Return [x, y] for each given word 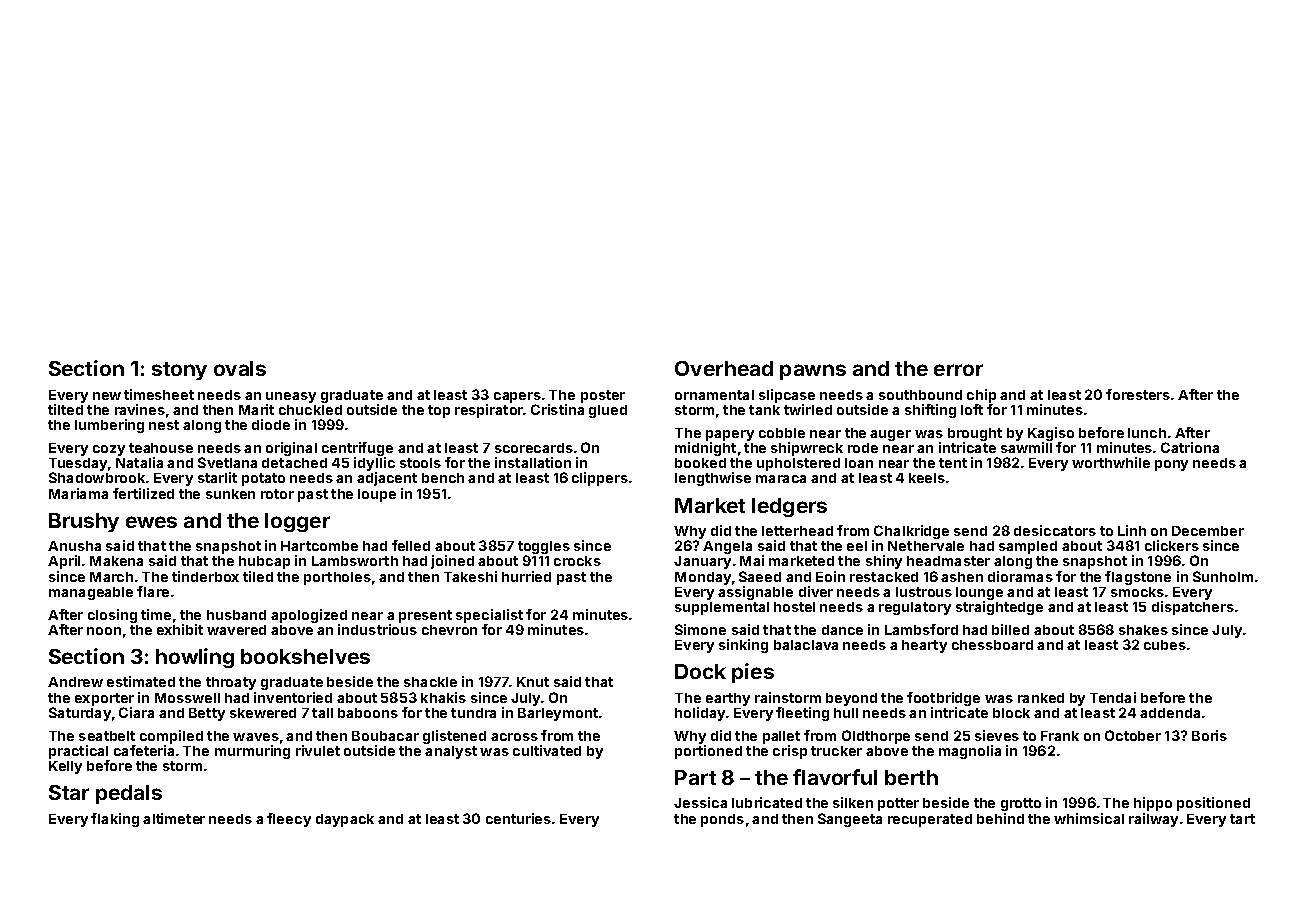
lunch [1147, 433]
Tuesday [78, 464]
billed [1010, 629]
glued [608, 411]
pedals [129, 794]
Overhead [724, 368]
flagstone [1138, 578]
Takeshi [470, 576]
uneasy [291, 397]
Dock [700, 671]
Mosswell [187, 698]
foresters [1138, 394]
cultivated [547, 750]
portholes [337, 578]
